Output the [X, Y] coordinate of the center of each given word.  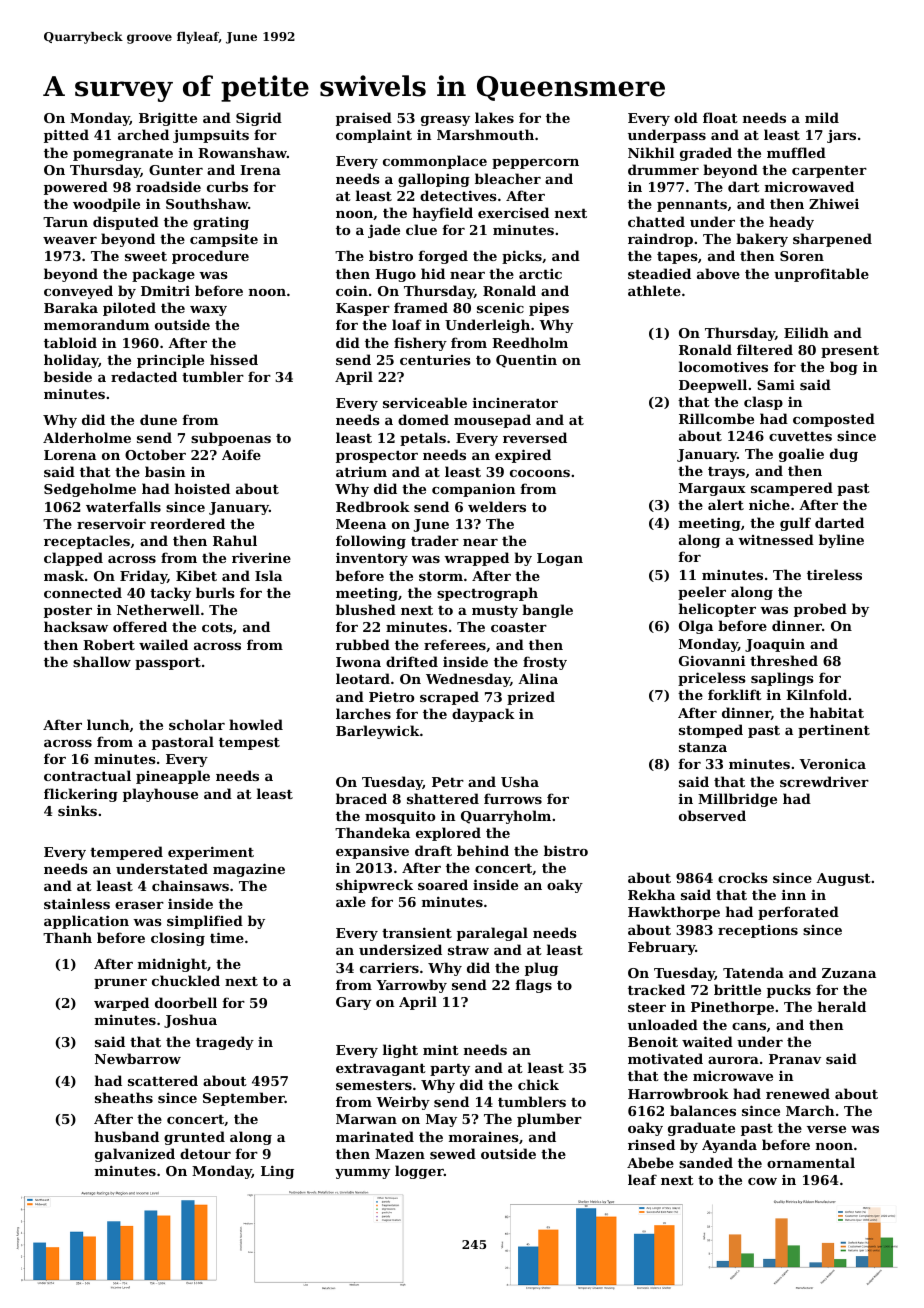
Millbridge [737, 800]
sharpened [832, 240]
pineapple [173, 777]
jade [384, 231]
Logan [560, 559]
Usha [520, 781]
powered [76, 188]
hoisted [202, 488]
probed [820, 610]
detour [205, 1153]
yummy [362, 1174]
